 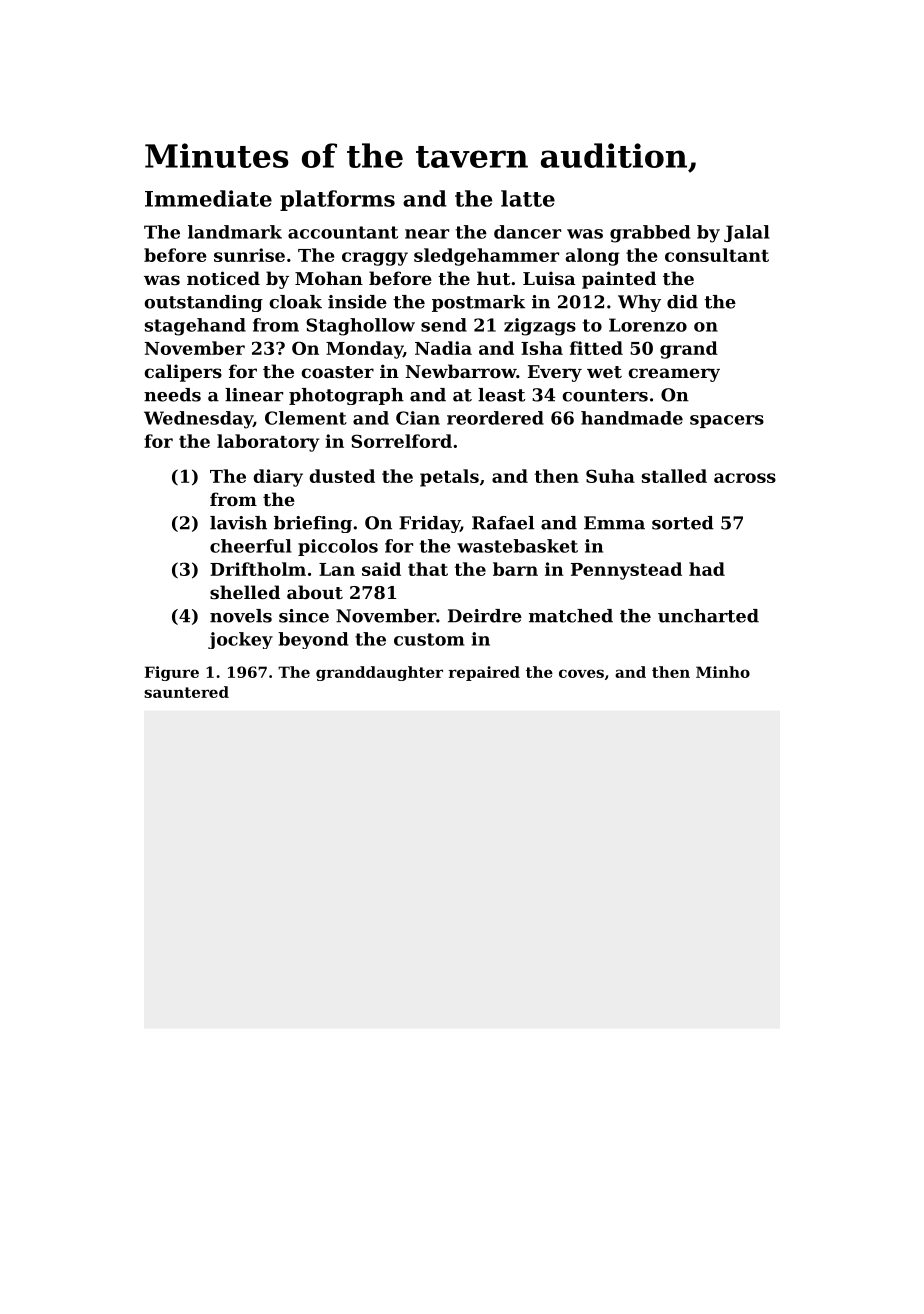 I want to click on calipers, so click(x=183, y=373).
